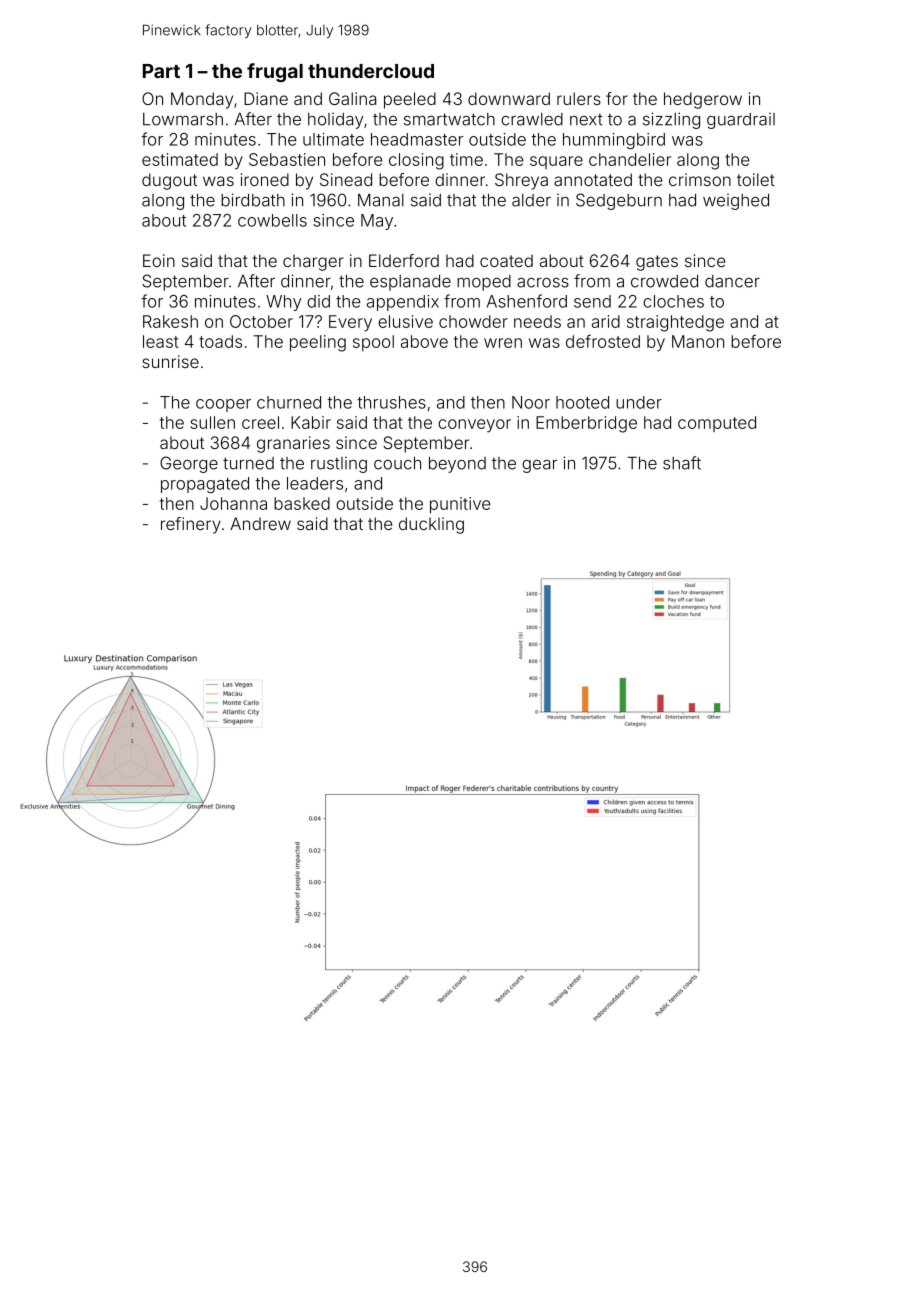 The image size is (924, 1314). I want to click on charger, so click(313, 262).
